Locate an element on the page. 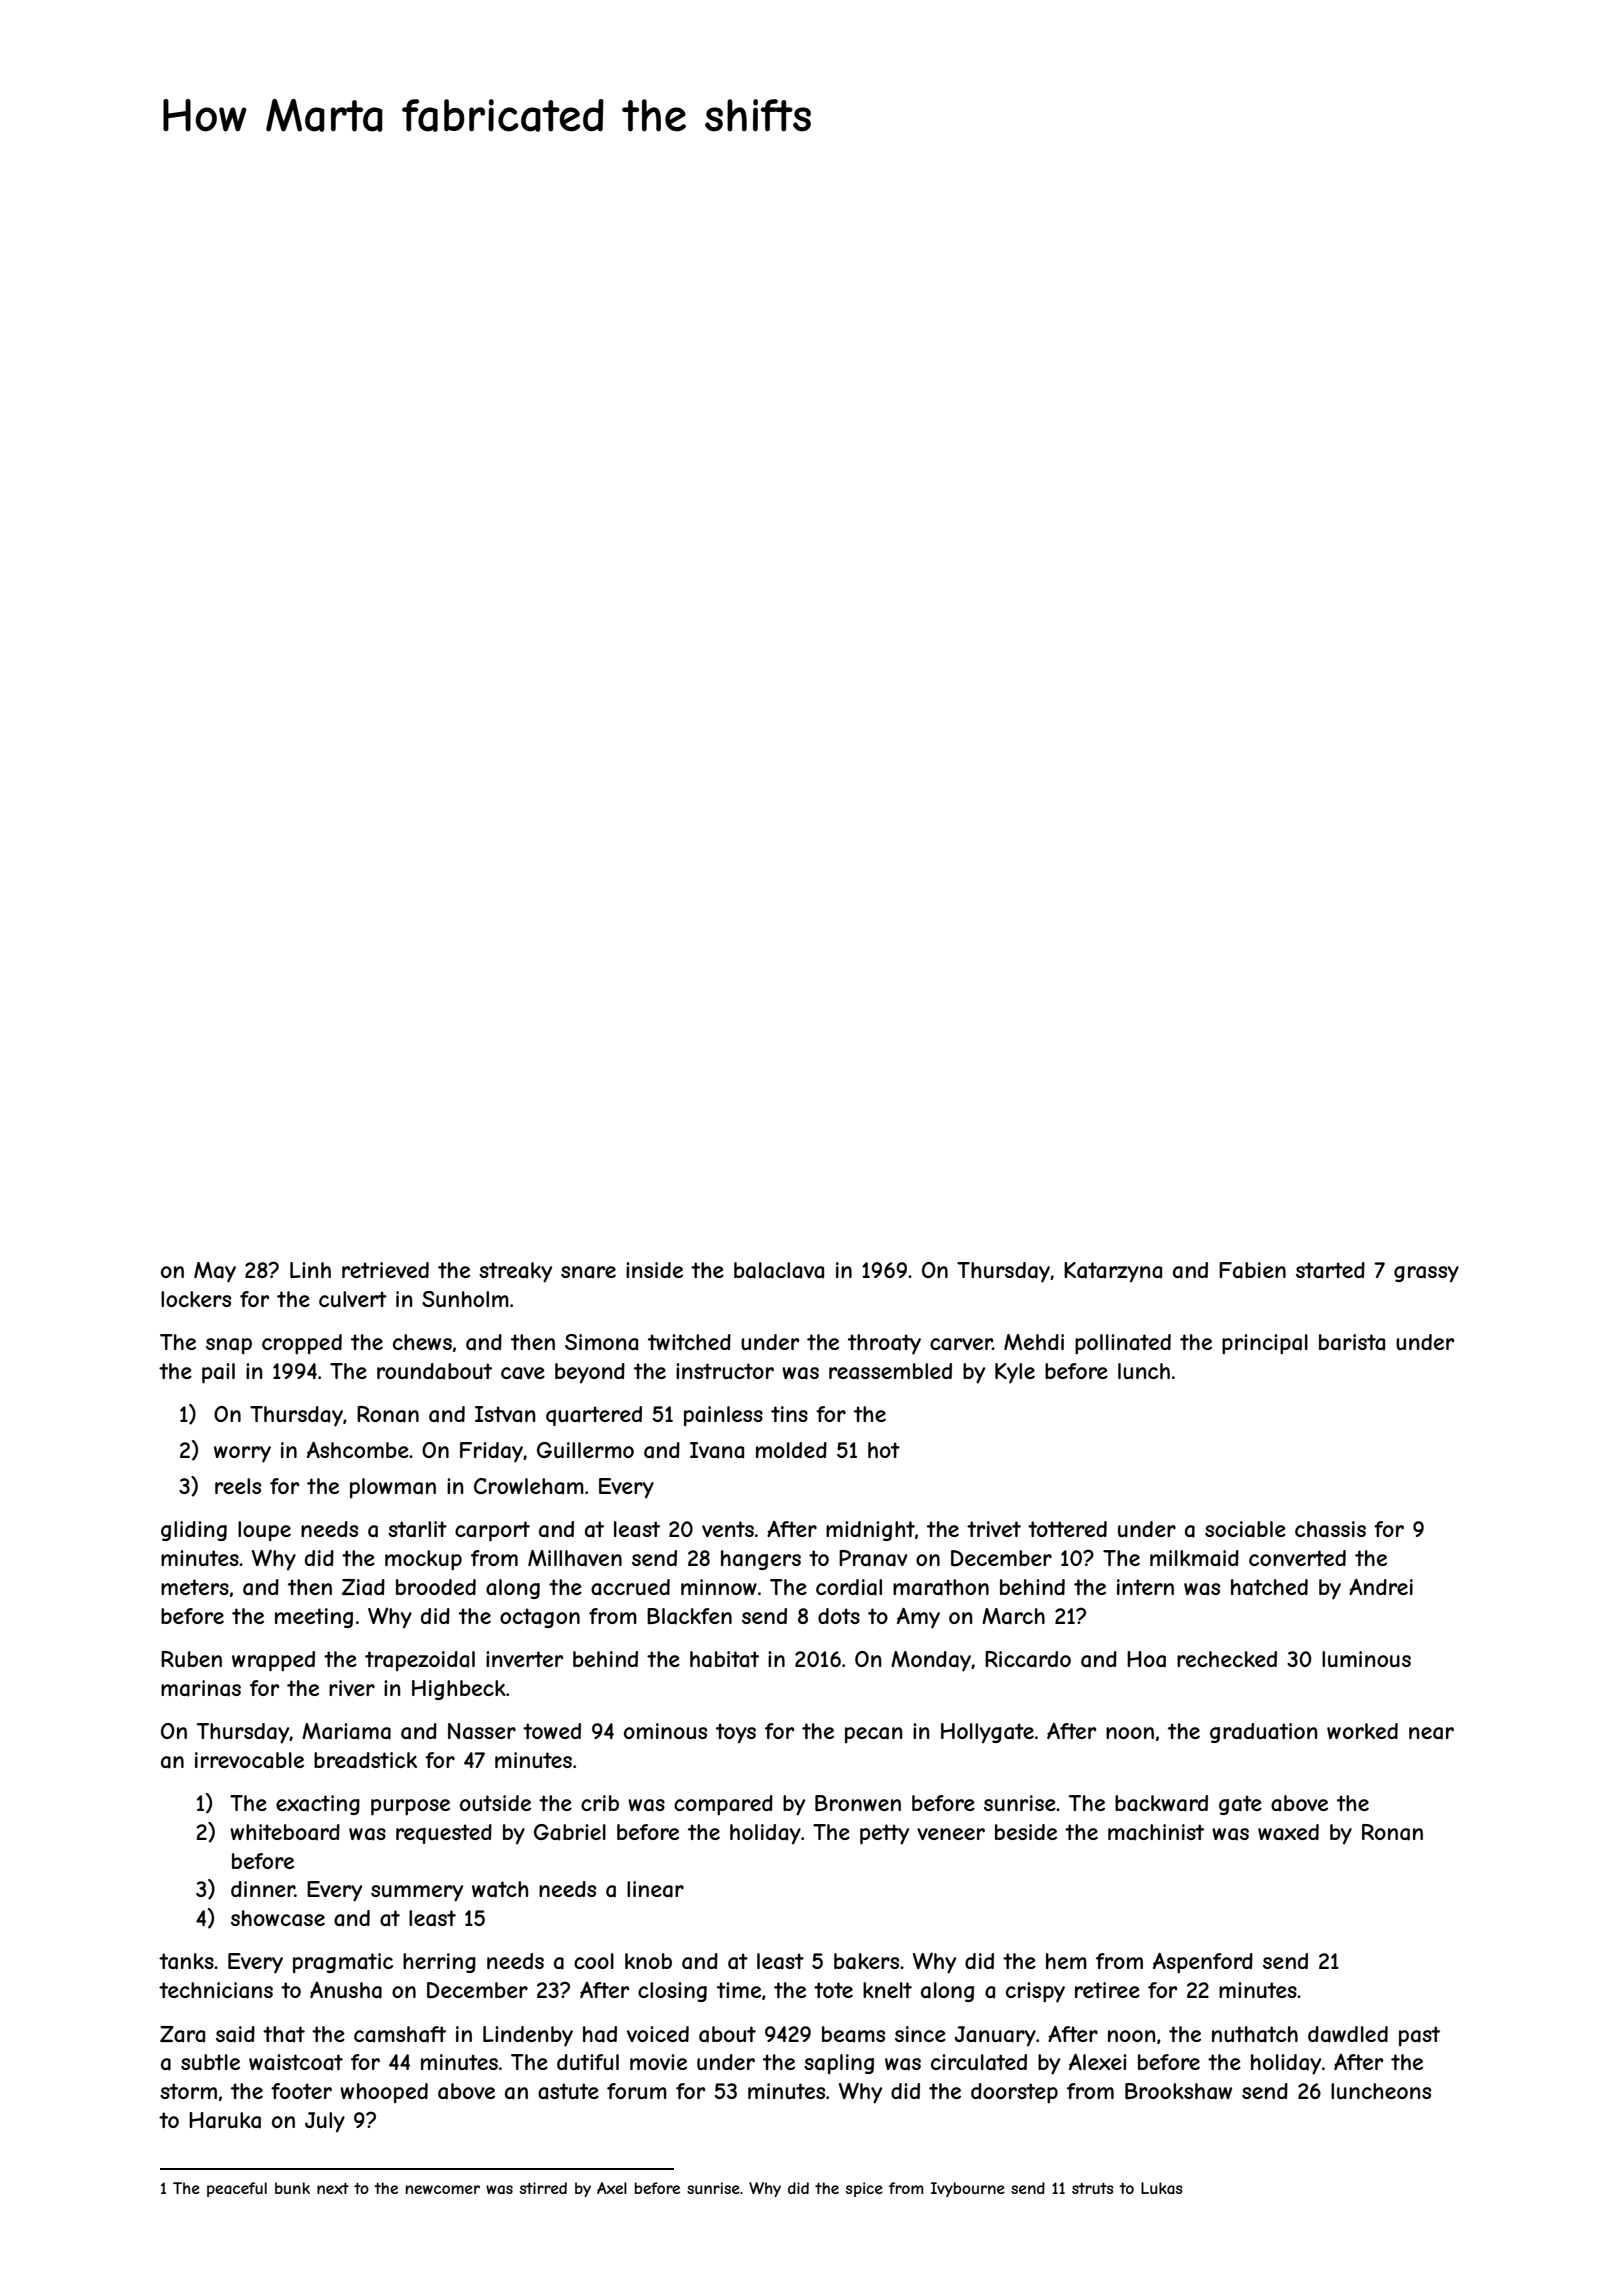  streaky is located at coordinates (515, 1272).
